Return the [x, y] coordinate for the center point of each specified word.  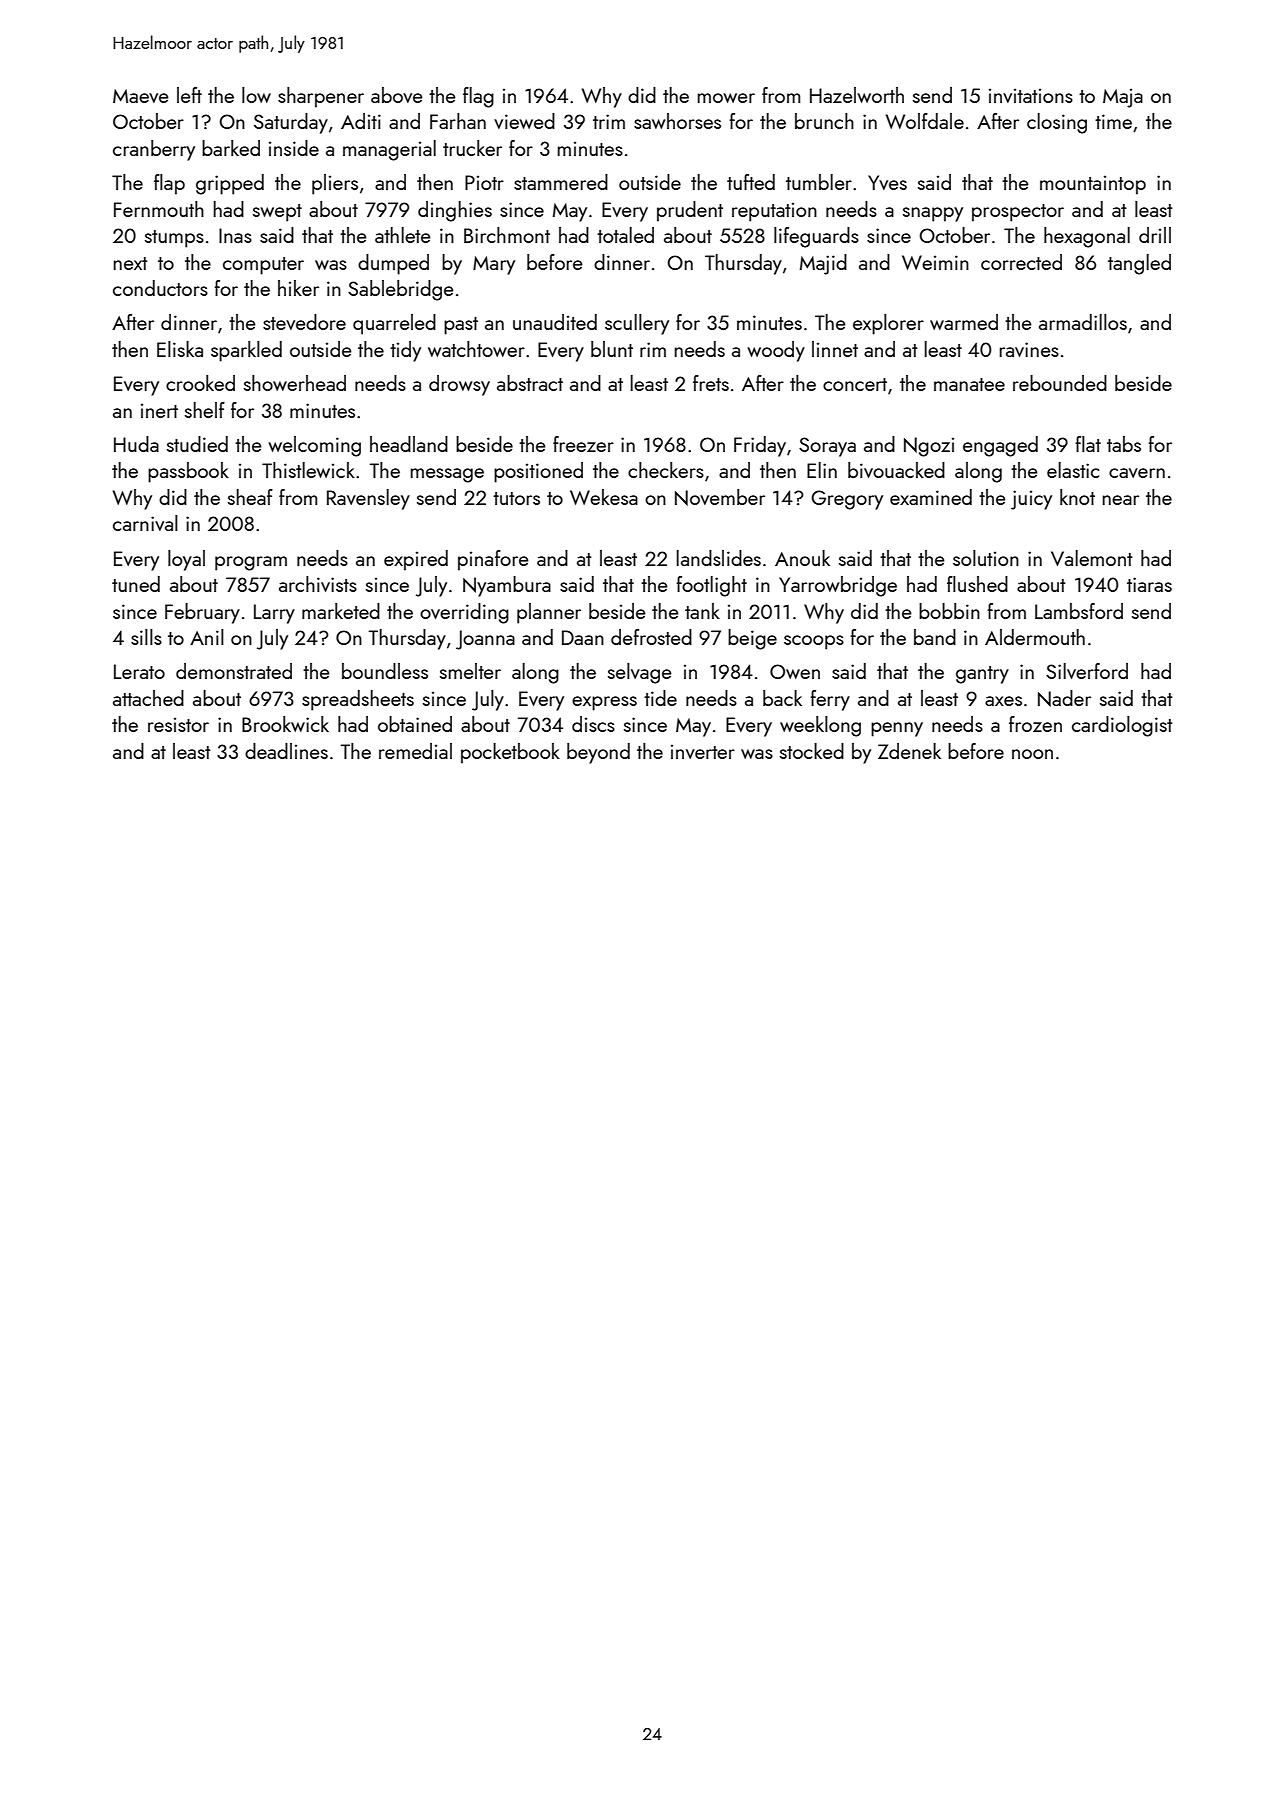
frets [711, 383]
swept [277, 213]
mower [726, 98]
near [1121, 500]
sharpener [321, 97]
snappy [933, 214]
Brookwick [285, 724]
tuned [136, 584]
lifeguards [816, 237]
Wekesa [604, 497]
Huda [136, 444]
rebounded [1060, 383]
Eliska [180, 349]
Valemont [1092, 558]
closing [1057, 123]
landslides [719, 558]
